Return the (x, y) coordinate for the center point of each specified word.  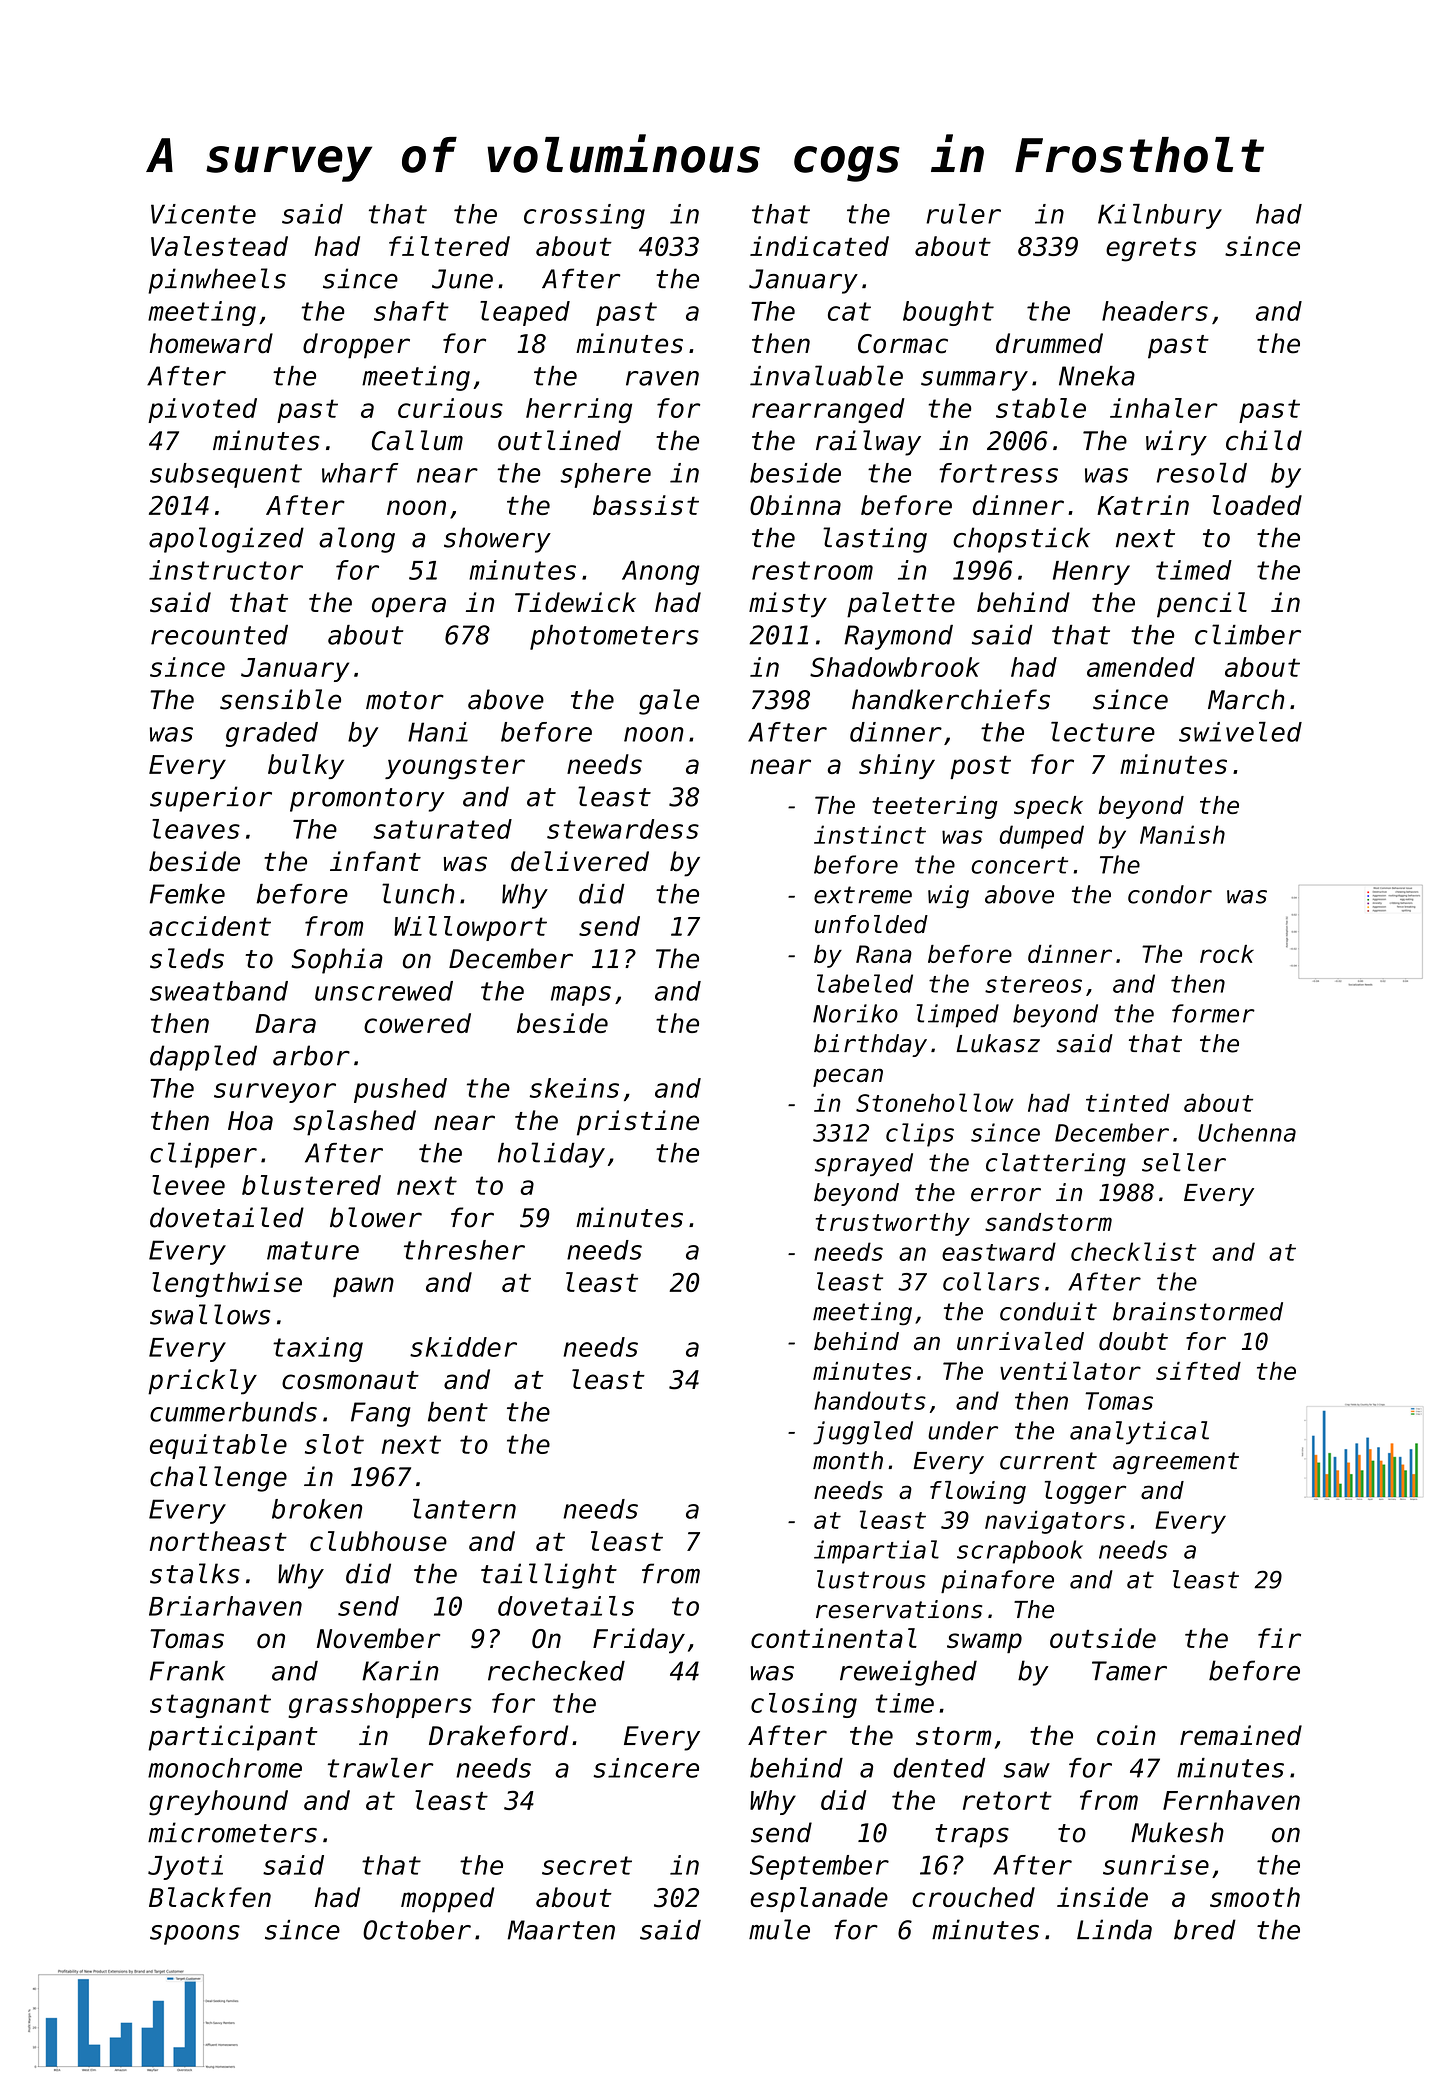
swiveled (1240, 732)
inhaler (1164, 408)
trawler (381, 1768)
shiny (897, 766)
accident (210, 926)
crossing (584, 216)
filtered (449, 246)
